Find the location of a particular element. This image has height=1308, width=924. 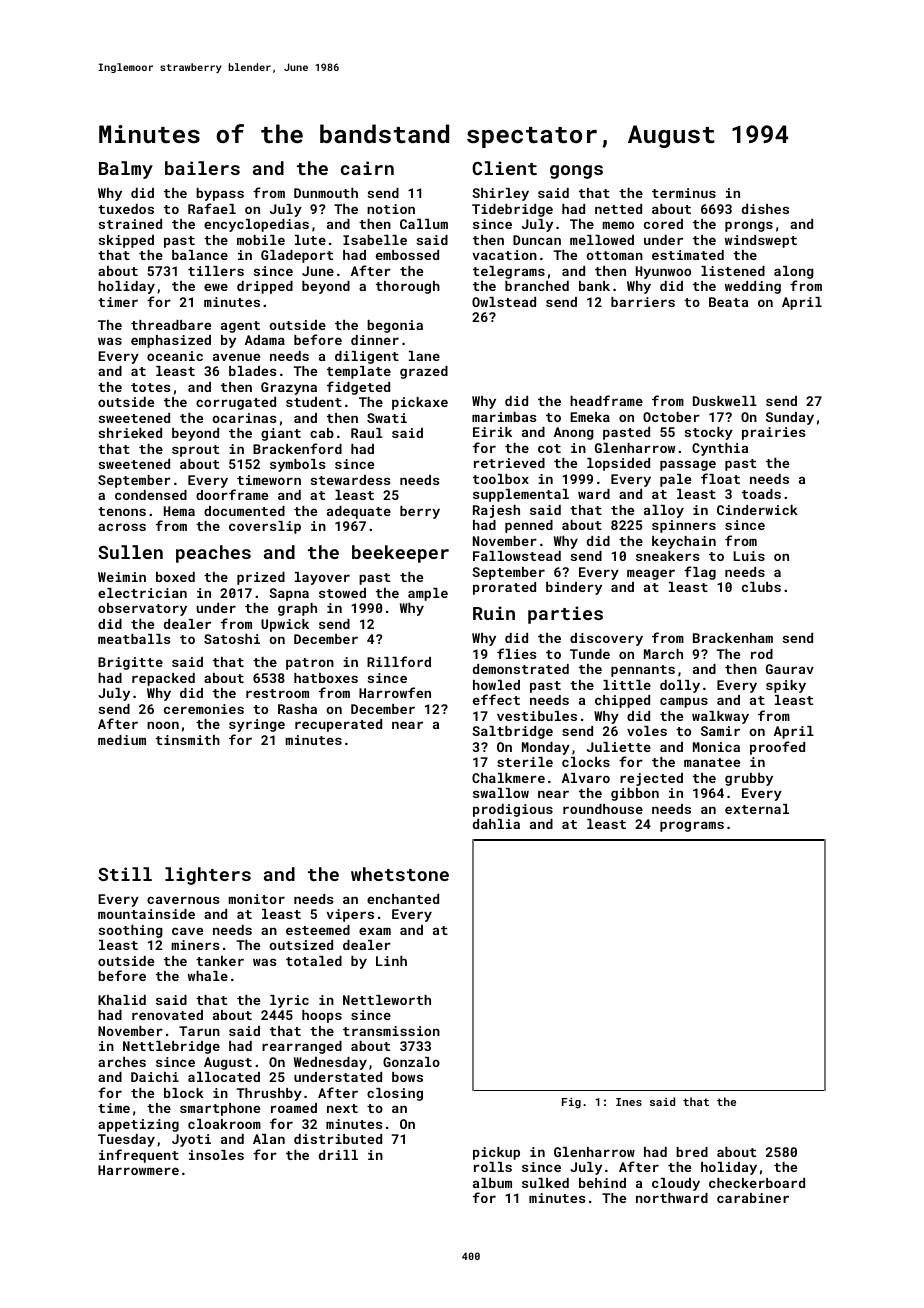

Client is located at coordinates (504, 168).
